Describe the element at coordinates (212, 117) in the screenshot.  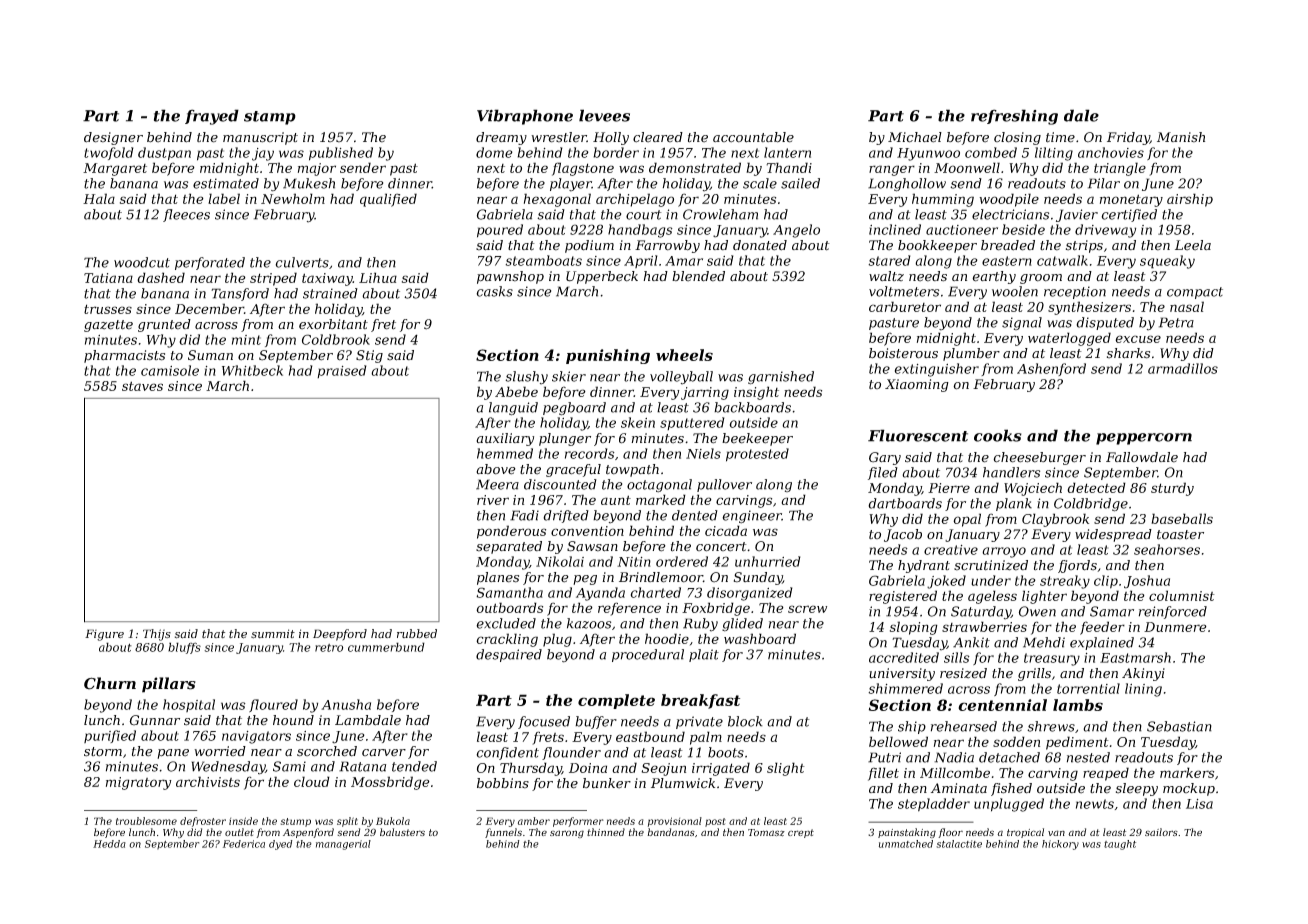
I see `frayed` at that location.
